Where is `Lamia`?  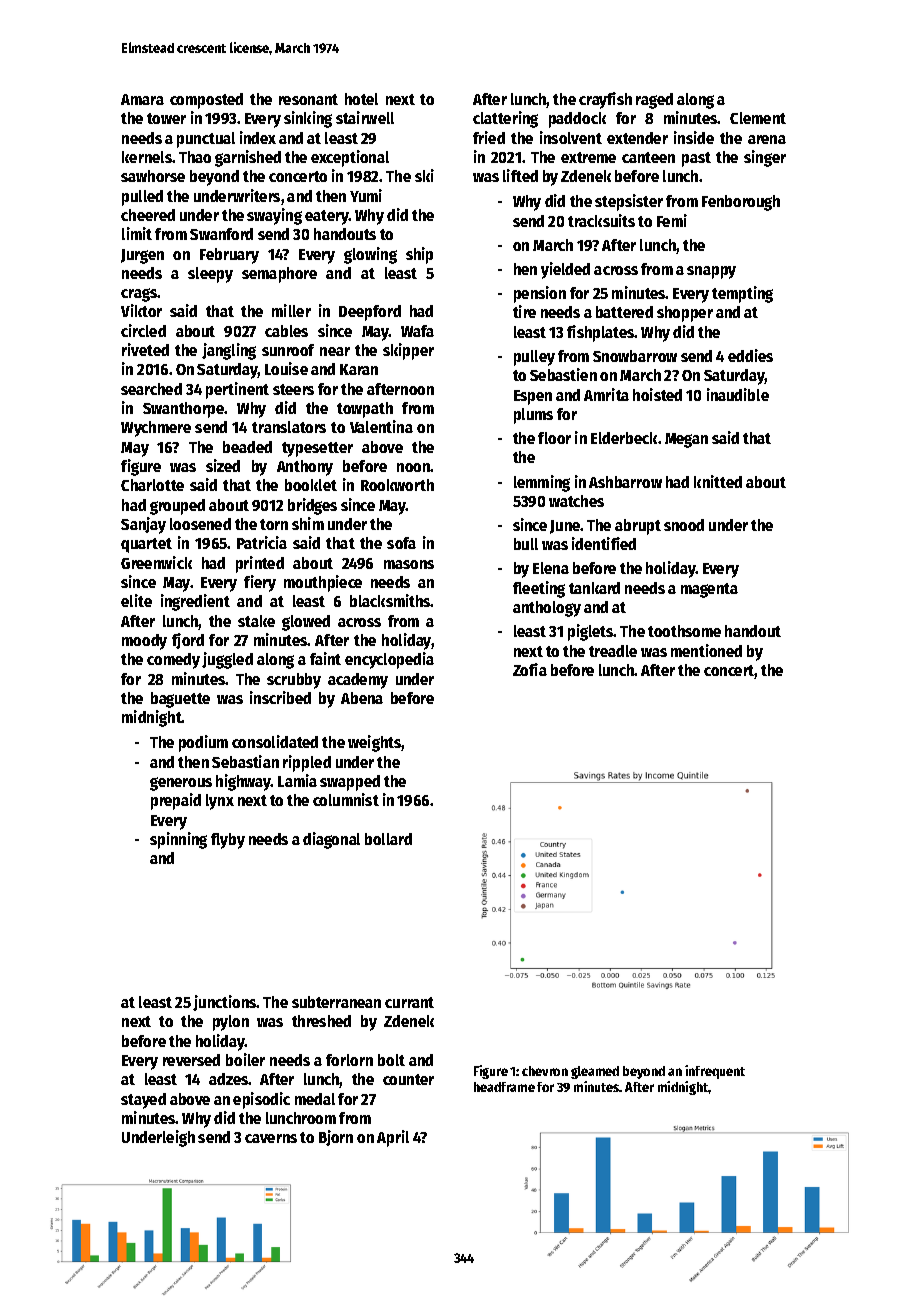 Lamia is located at coordinates (297, 780).
